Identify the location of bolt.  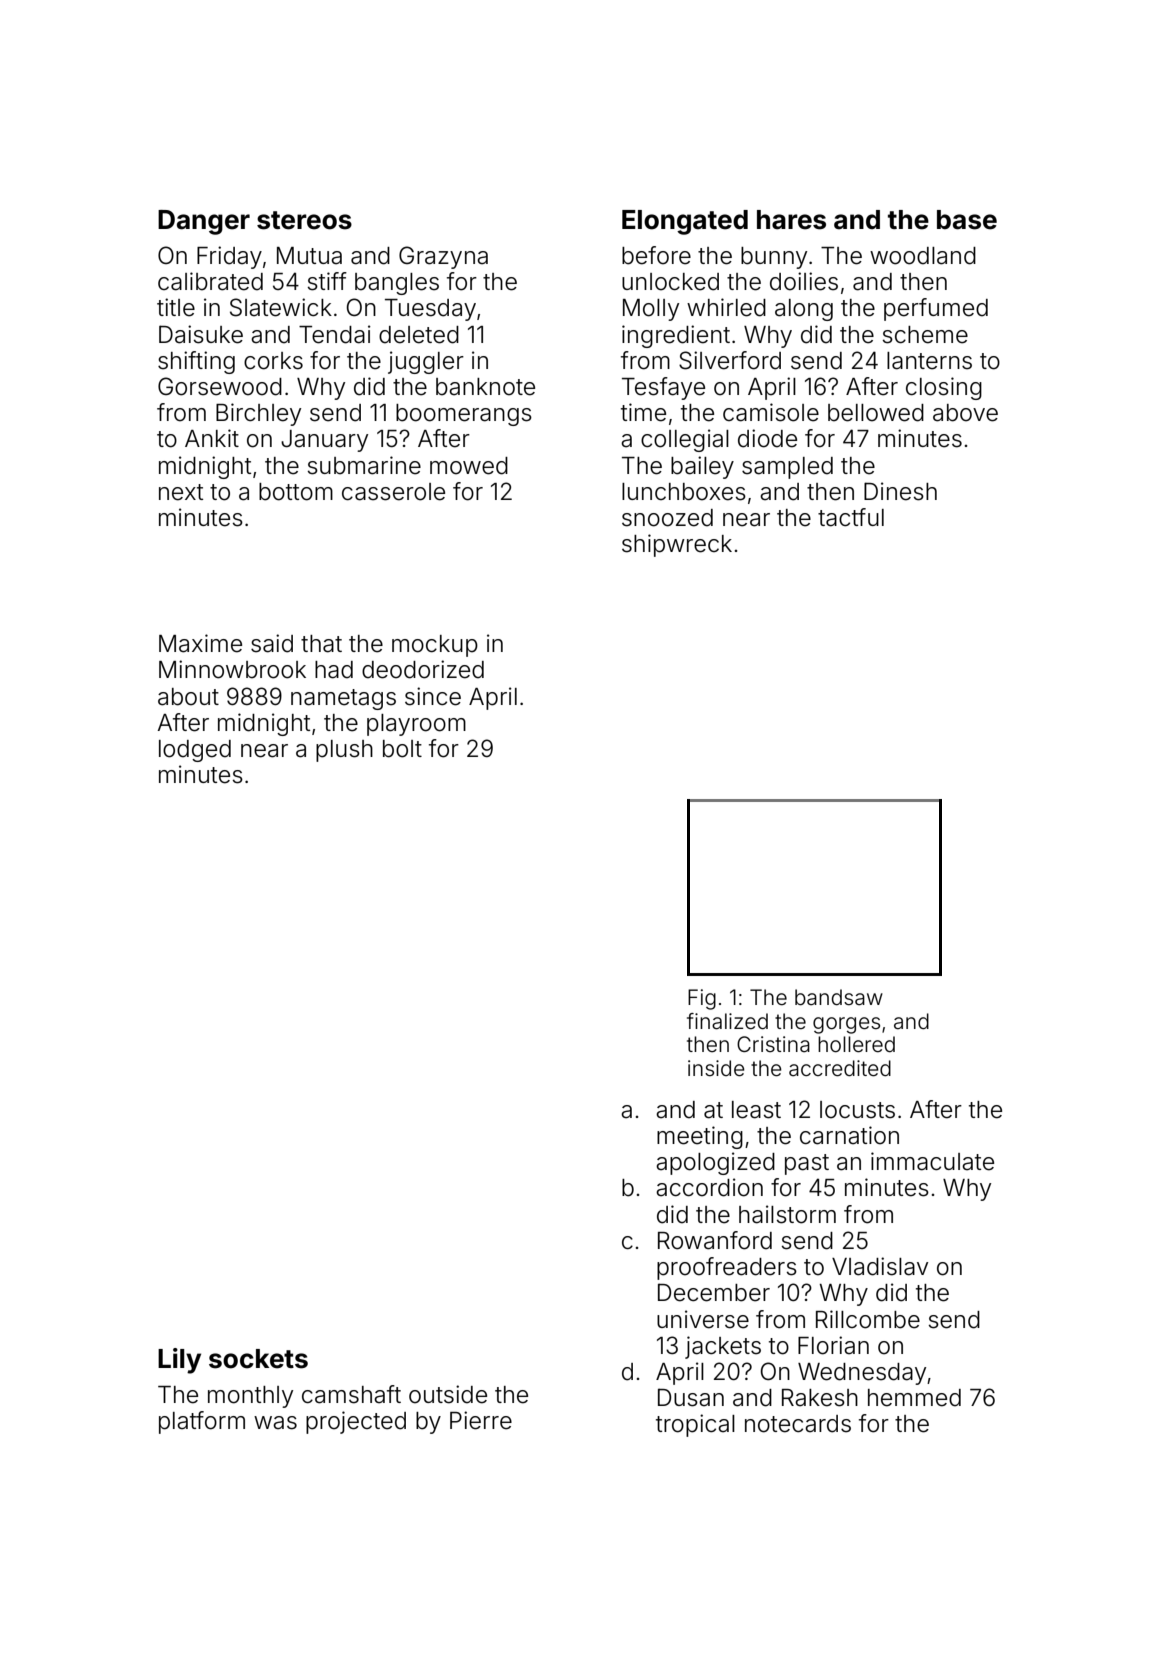
(402, 749).
